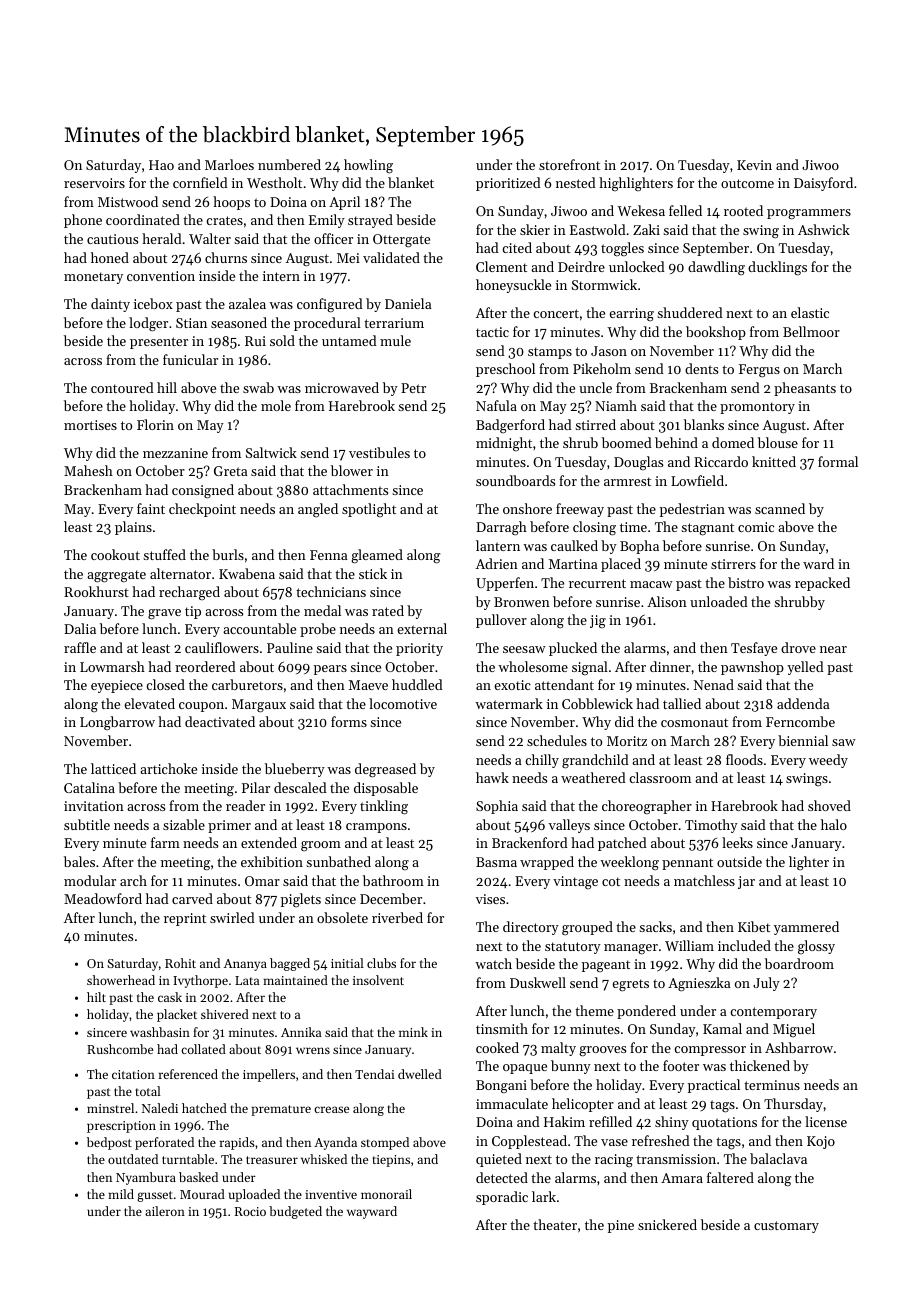  What do you see at coordinates (746, 582) in the screenshot?
I see `bistro` at bounding box center [746, 582].
